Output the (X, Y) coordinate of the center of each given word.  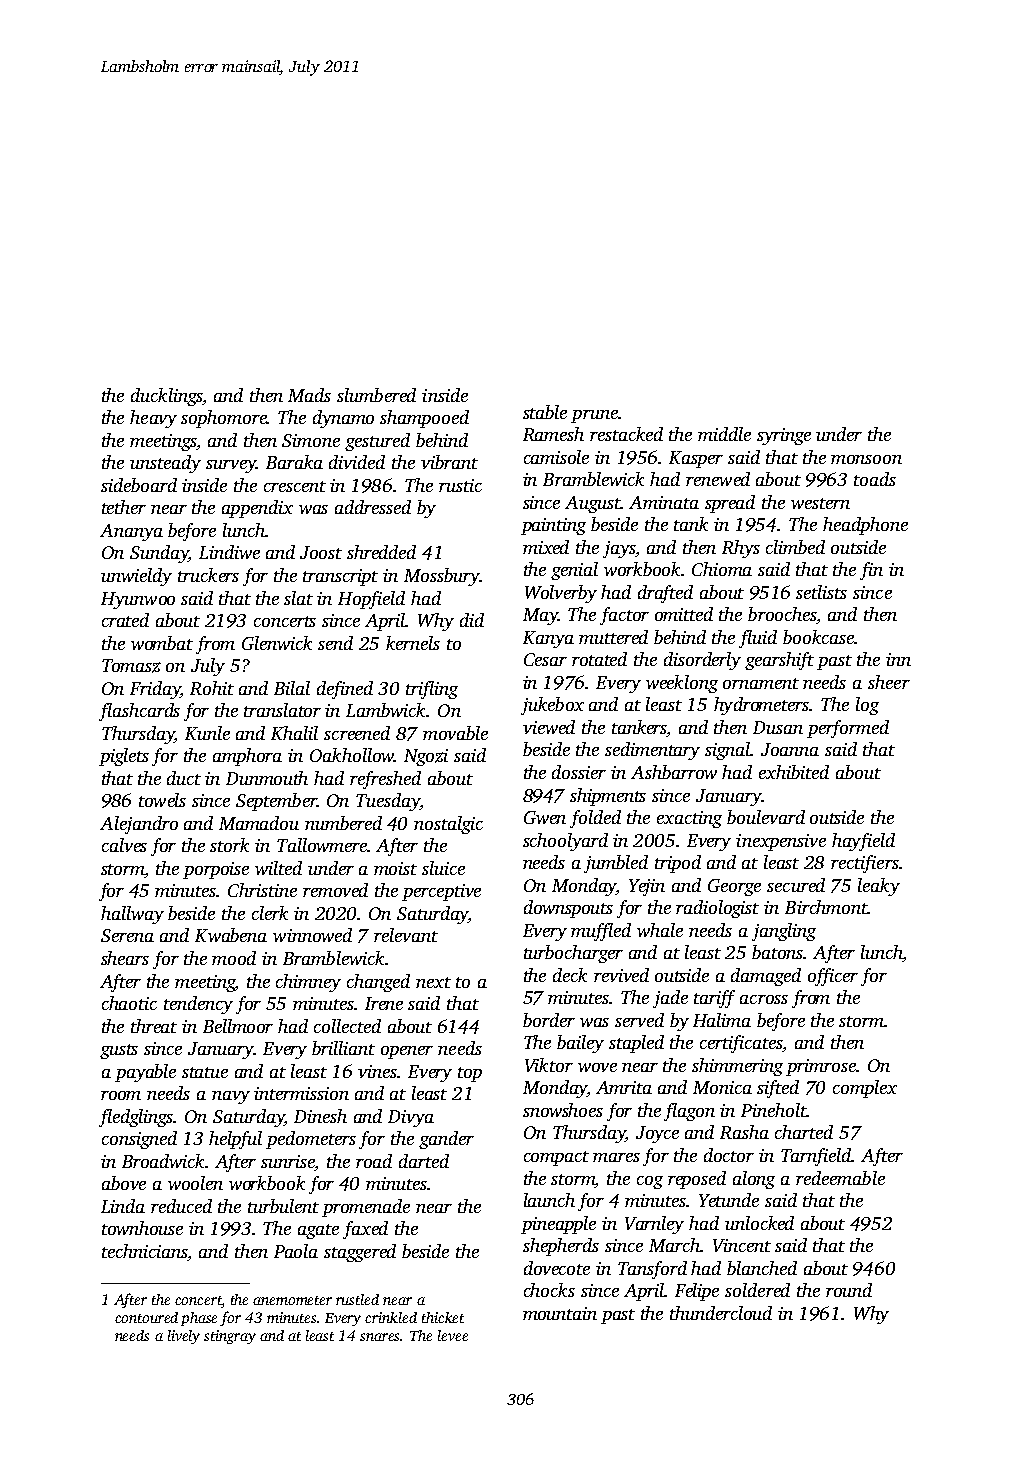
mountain (560, 1313)
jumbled (616, 864)
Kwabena (231, 935)
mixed (546, 547)
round (849, 1290)
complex (865, 1089)
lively (184, 1337)
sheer (889, 682)
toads (875, 479)
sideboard (139, 485)
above (124, 1183)
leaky (879, 887)
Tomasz (131, 666)
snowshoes (563, 1110)
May (540, 616)
